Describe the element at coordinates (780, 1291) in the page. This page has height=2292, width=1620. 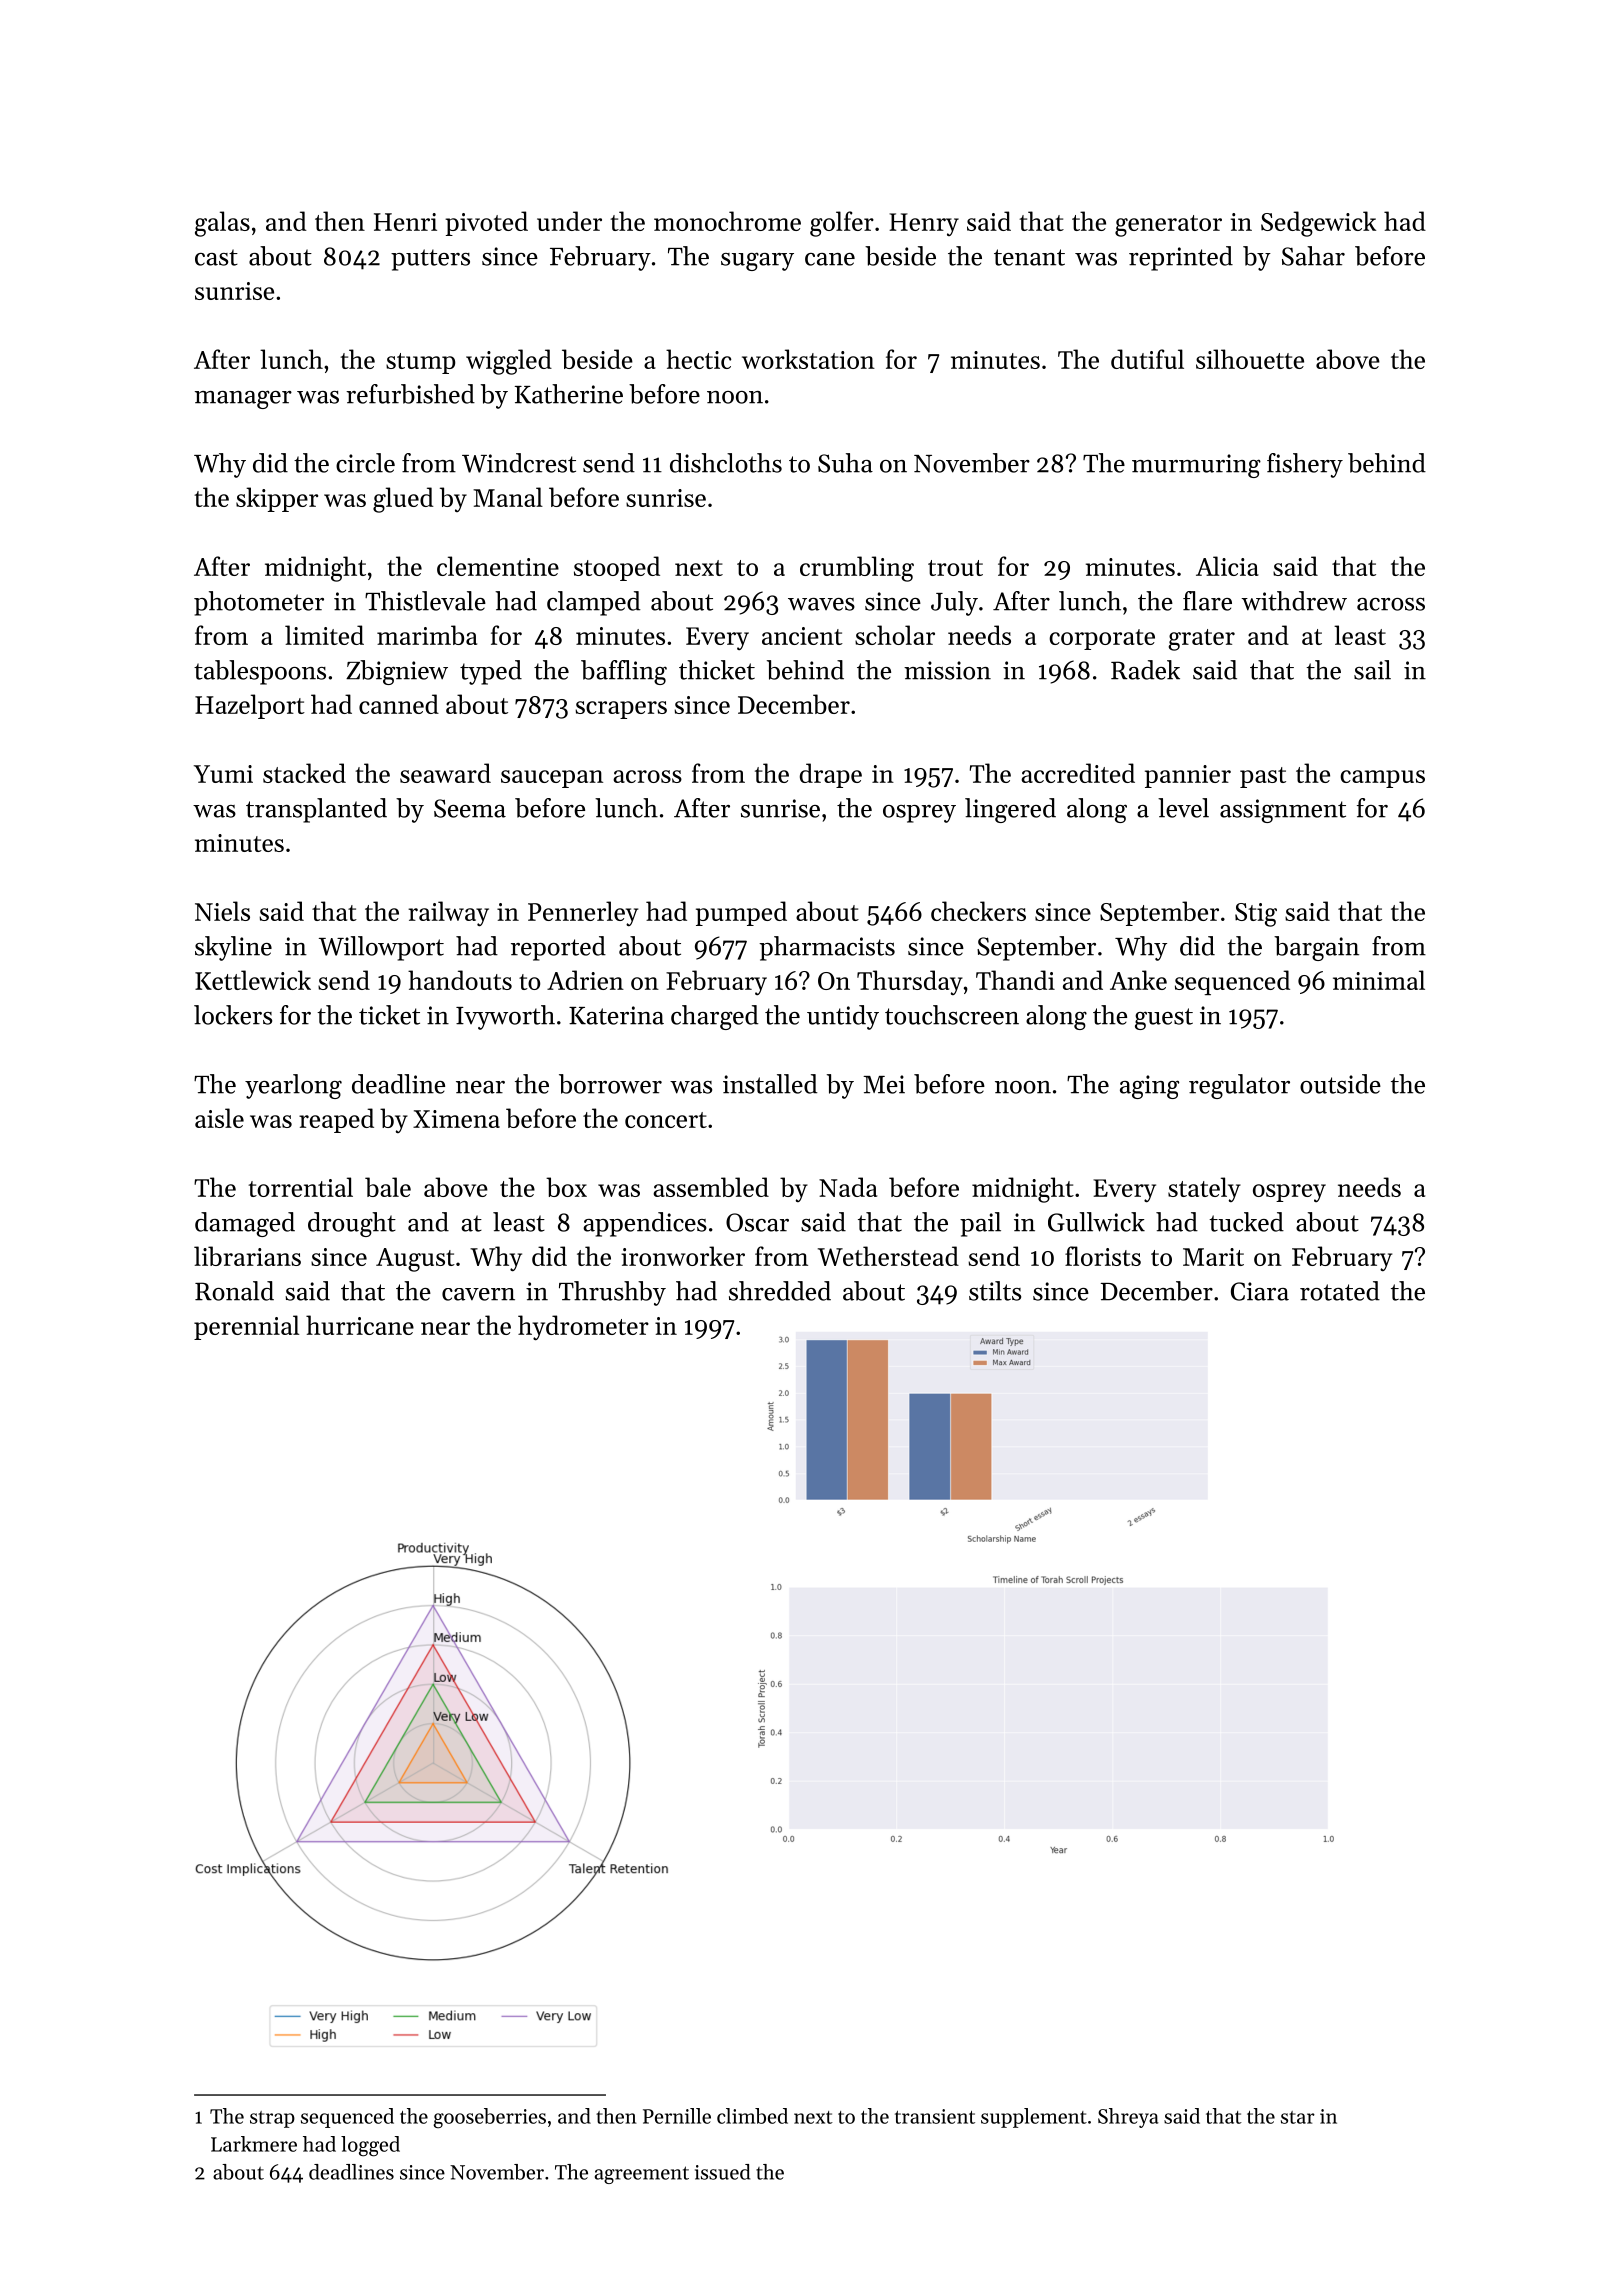
I see `shredded` at that location.
